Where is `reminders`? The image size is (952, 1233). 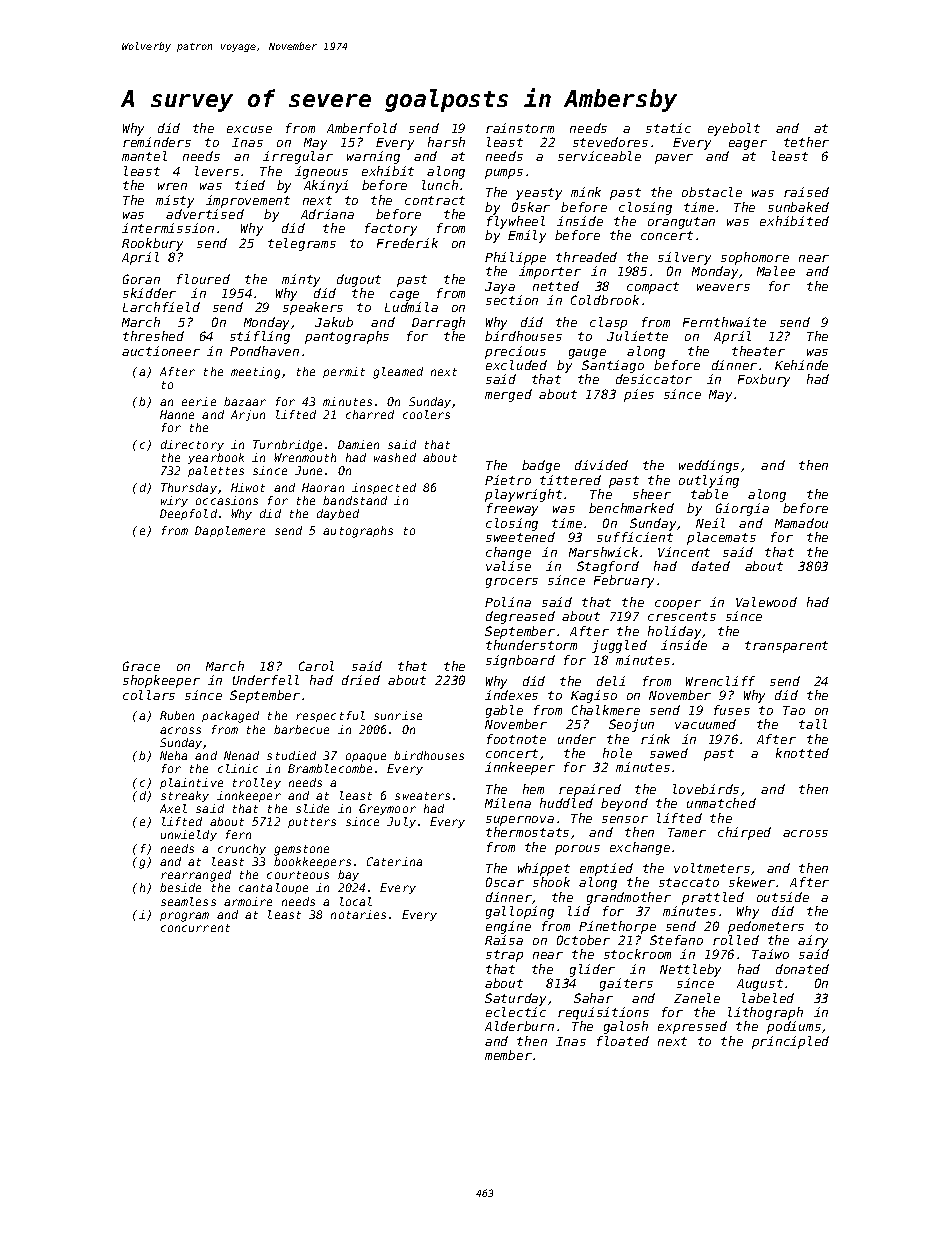
reminders is located at coordinates (157, 142).
